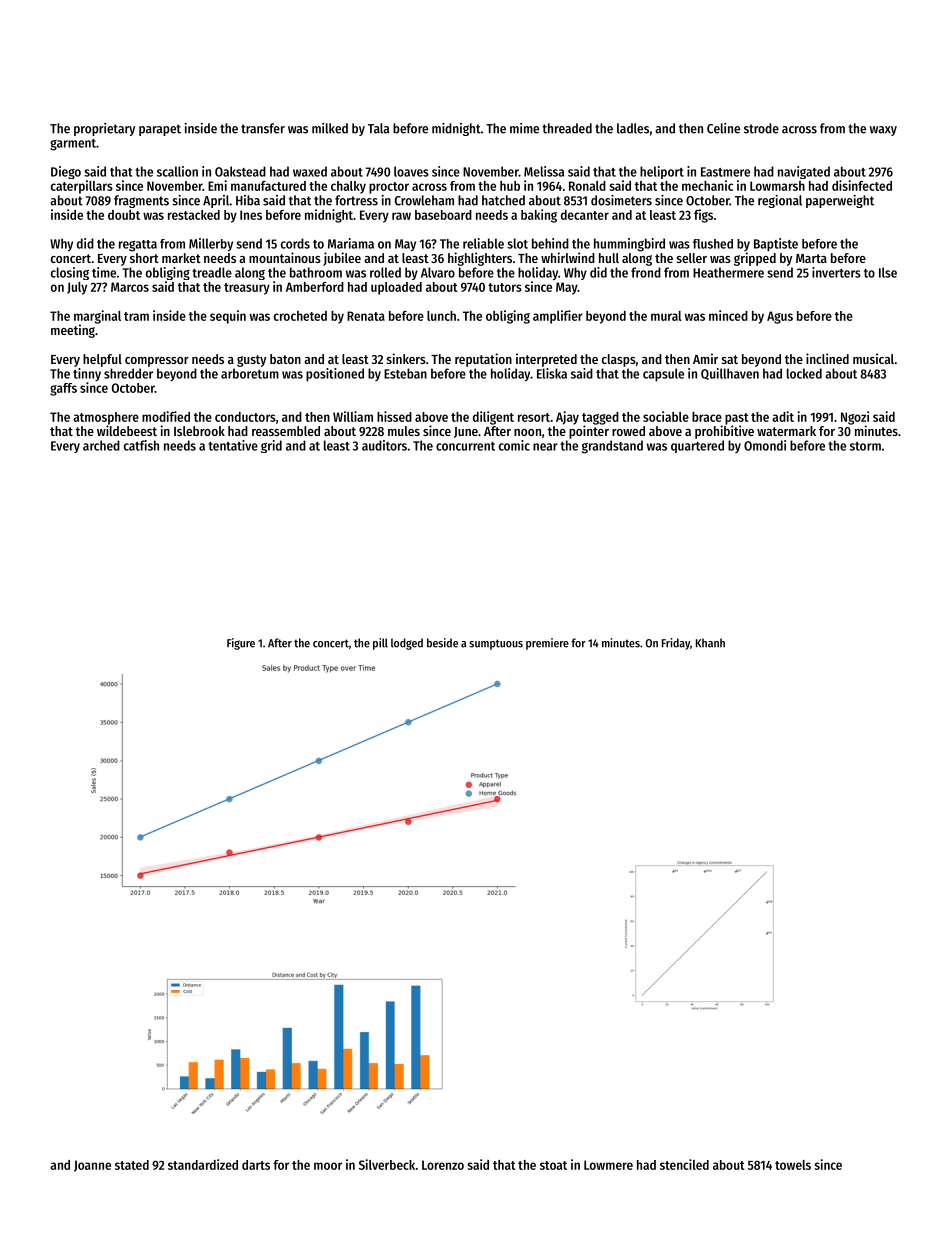  I want to click on catfish, so click(141, 445).
